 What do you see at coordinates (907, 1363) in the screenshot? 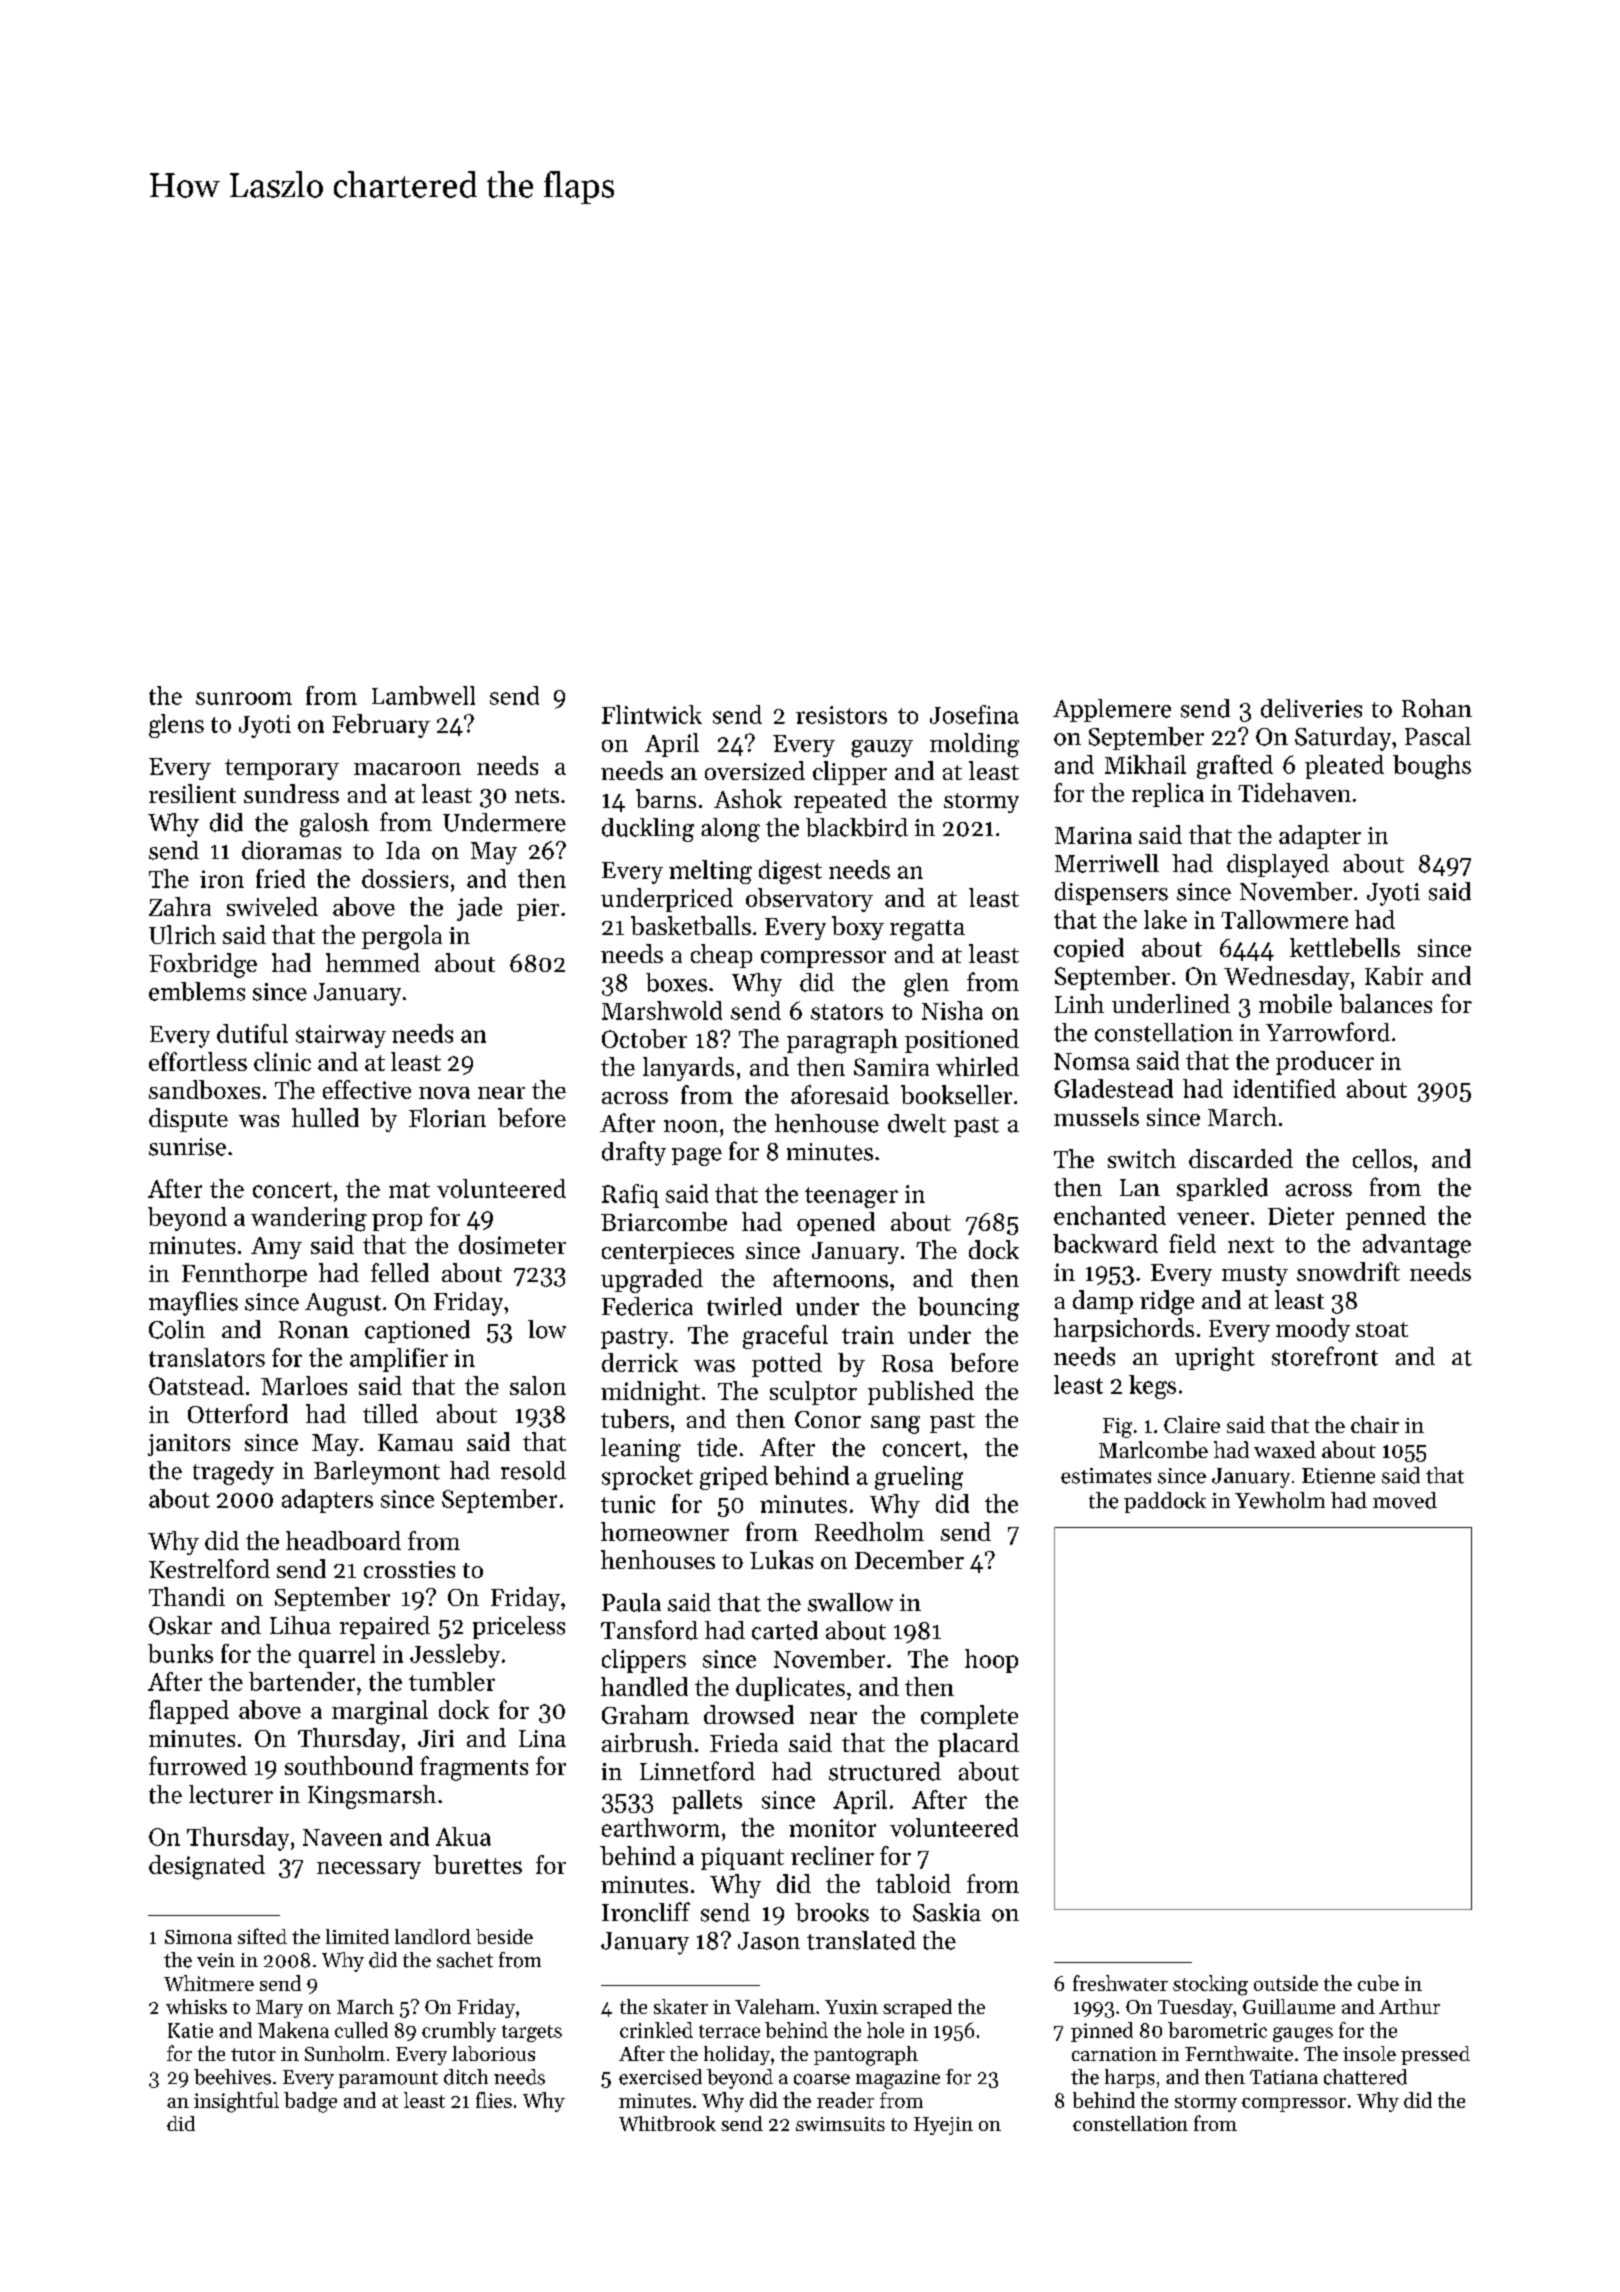
I see `Rosa` at bounding box center [907, 1363].
